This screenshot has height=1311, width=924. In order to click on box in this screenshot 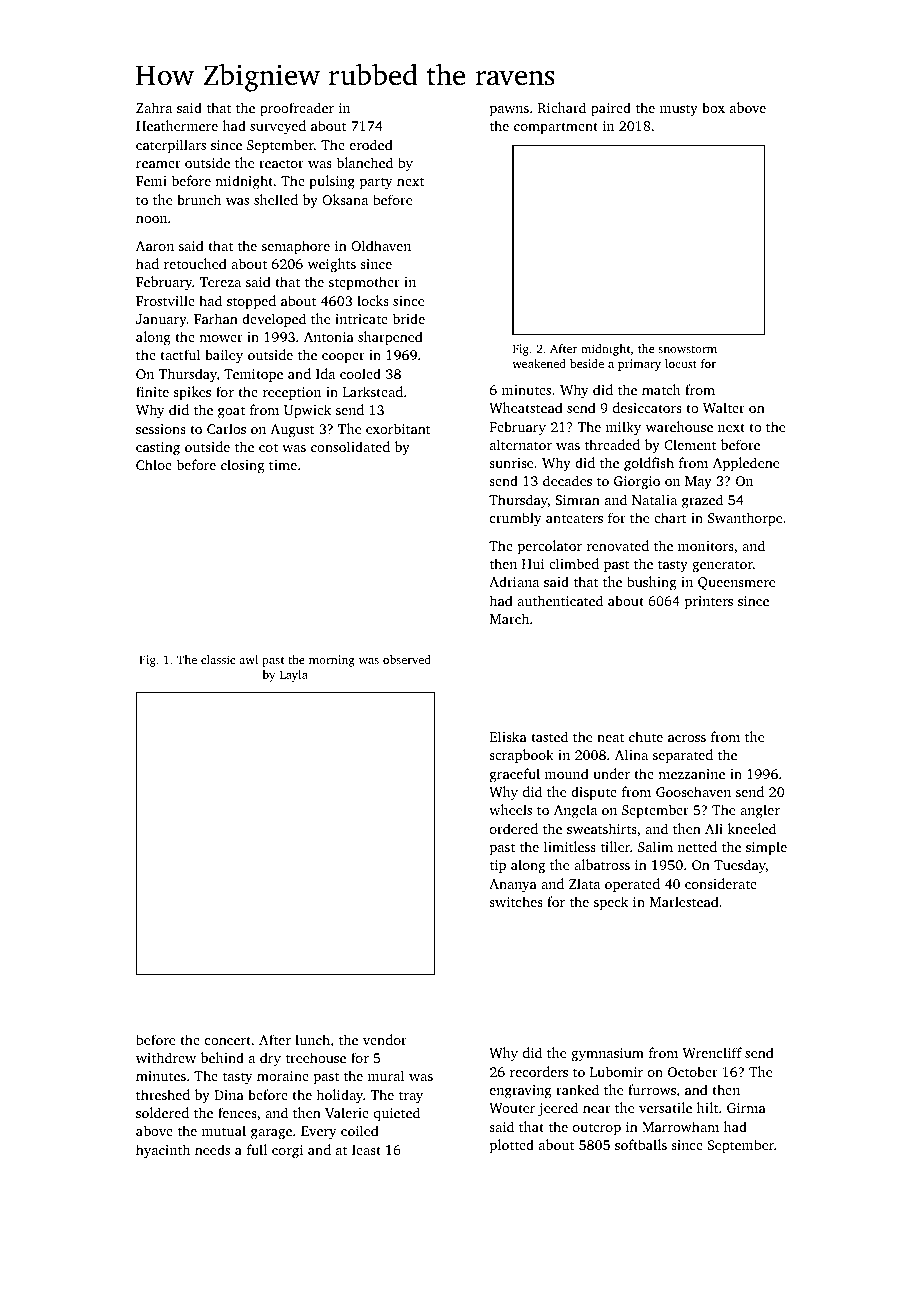, I will do `click(713, 107)`.
